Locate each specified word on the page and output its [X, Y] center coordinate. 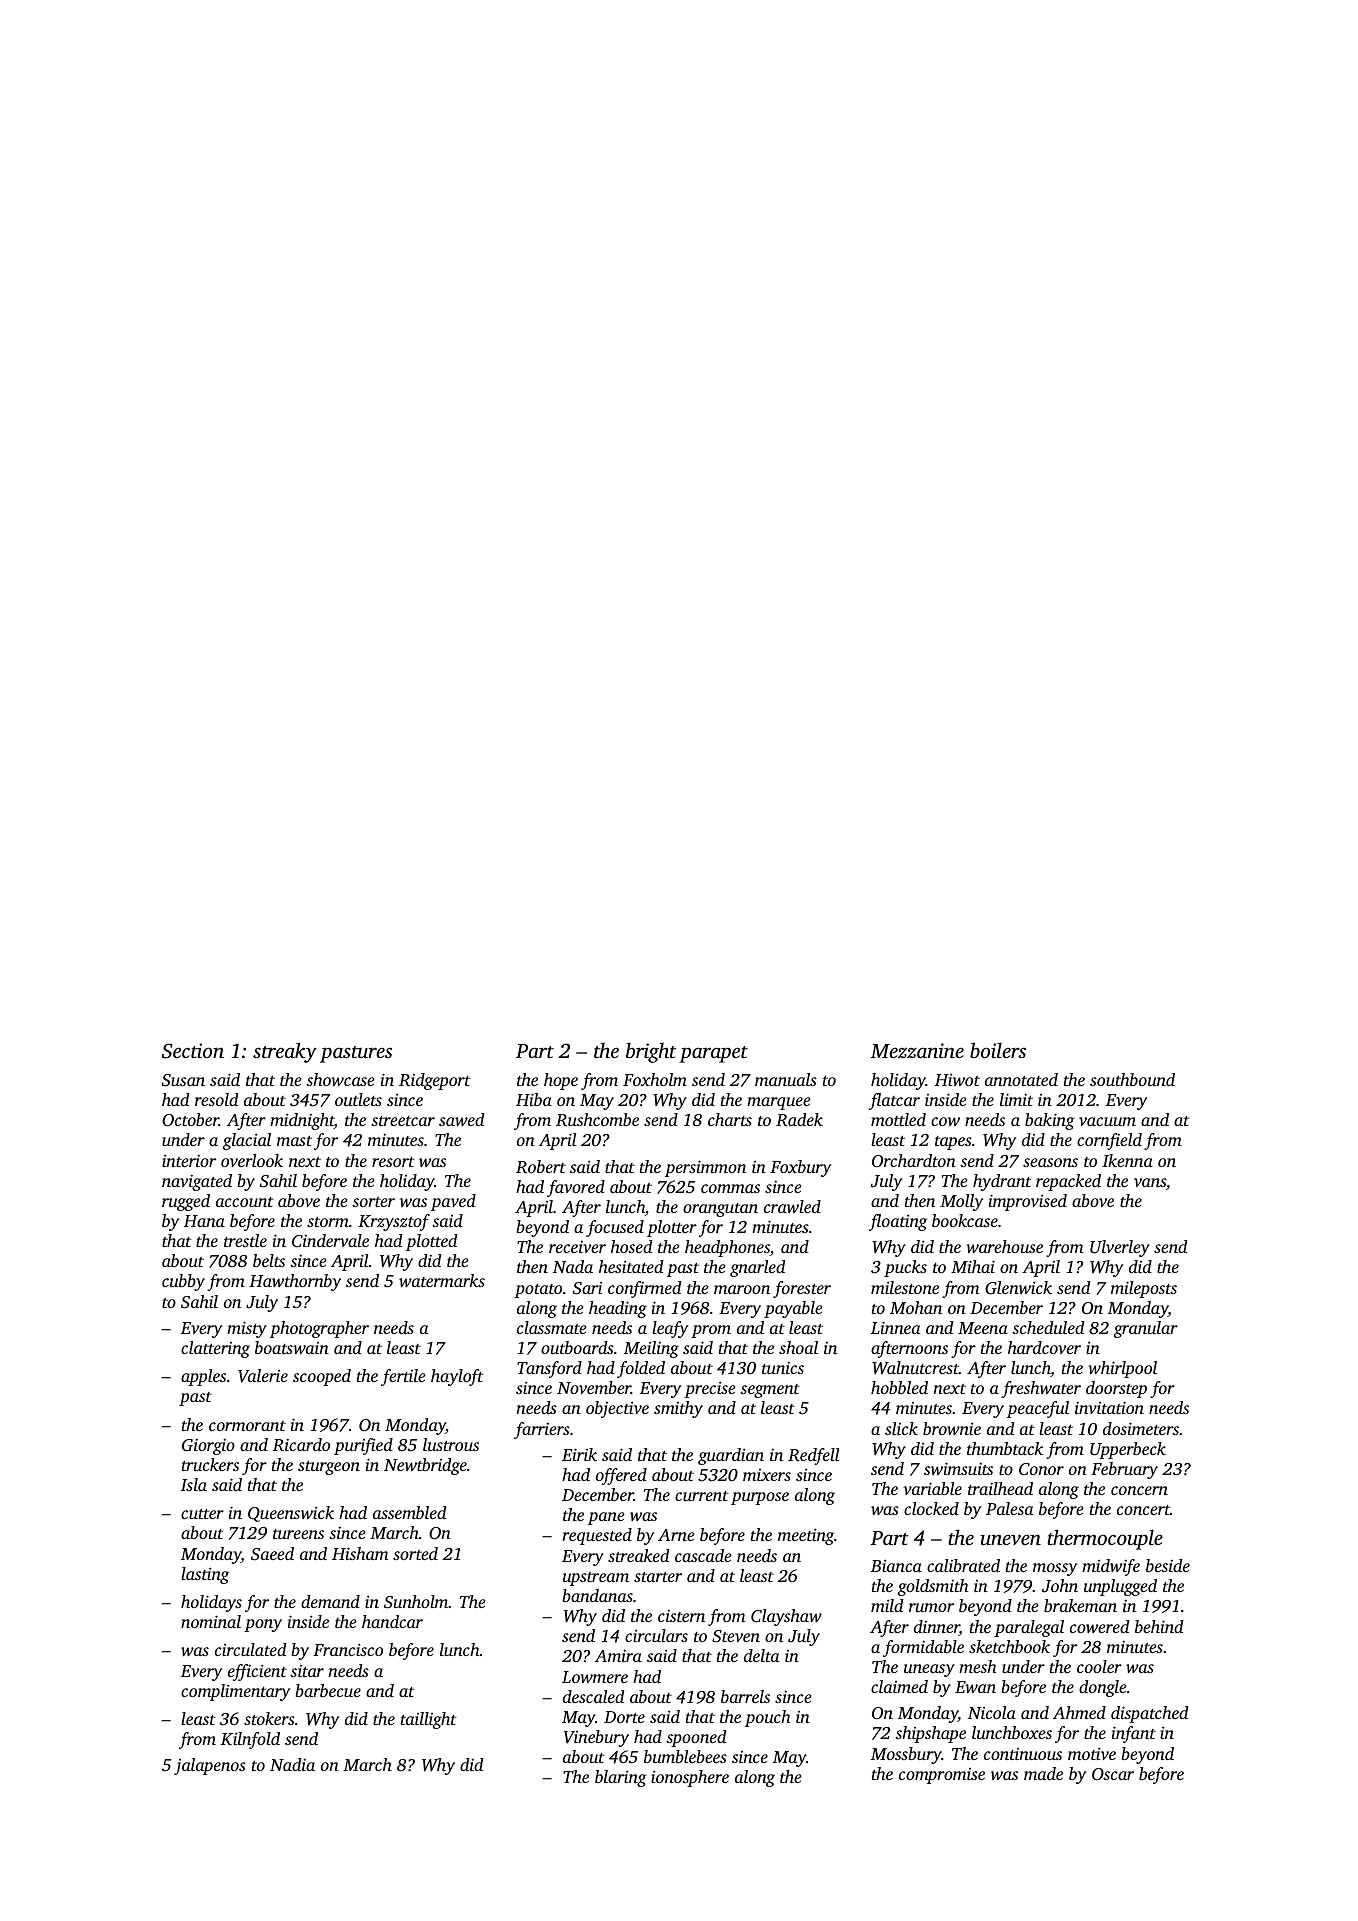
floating [898, 1222]
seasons [1050, 1162]
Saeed [272, 1554]
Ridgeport [434, 1081]
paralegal [1029, 1628]
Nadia [292, 1764]
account [244, 1202]
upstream [596, 1579]
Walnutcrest [915, 1367]
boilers [998, 1050]
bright [651, 1052]
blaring [621, 1778]
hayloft [457, 1377]
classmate [552, 1327]
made [1043, 1773]
